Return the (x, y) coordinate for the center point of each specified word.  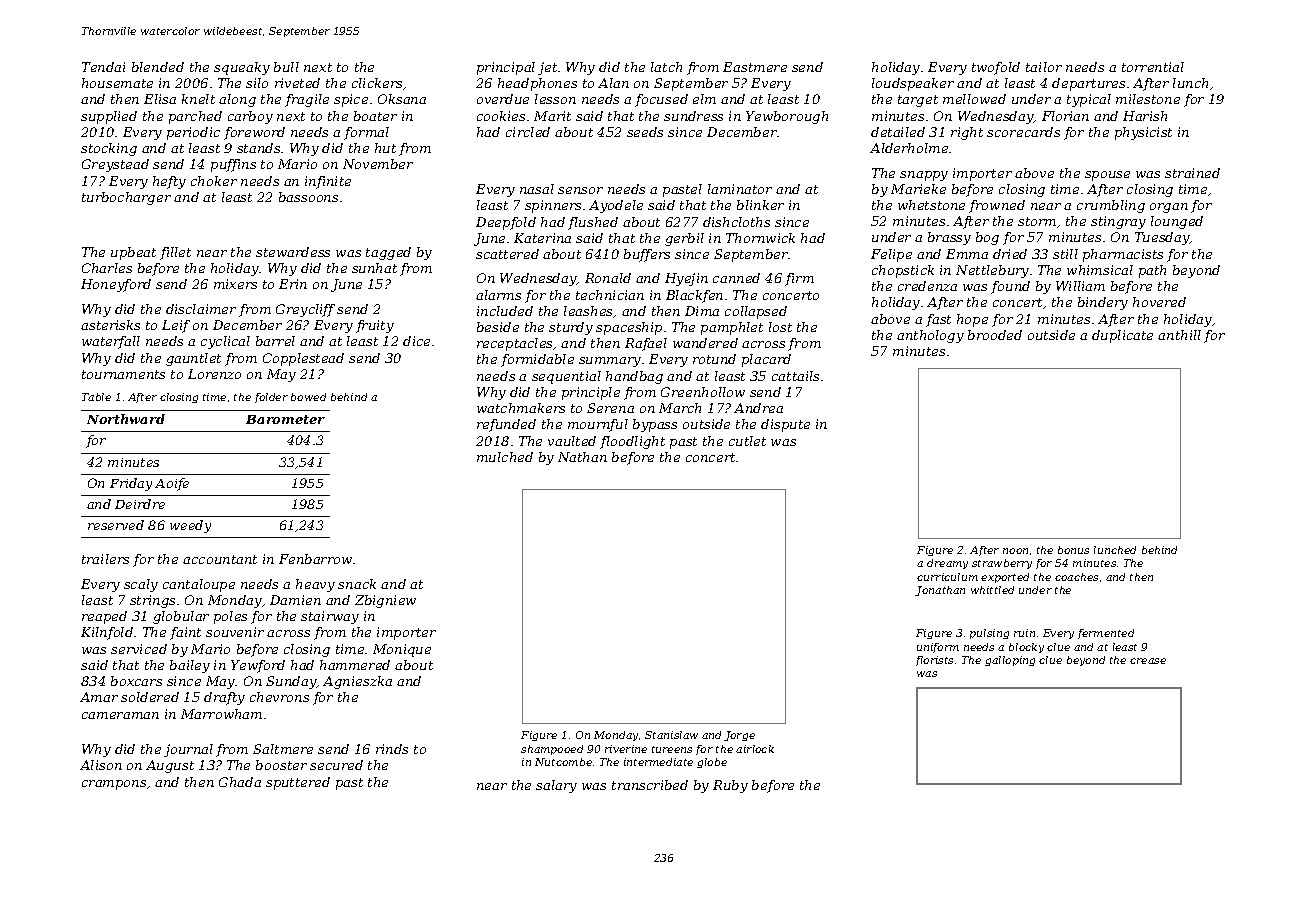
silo (257, 83)
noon (1015, 551)
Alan (613, 83)
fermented (1106, 634)
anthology (930, 336)
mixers (235, 284)
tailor (1044, 67)
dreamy (947, 564)
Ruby (730, 786)
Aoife (172, 484)
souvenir (235, 632)
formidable (537, 360)
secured (336, 765)
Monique (402, 650)
